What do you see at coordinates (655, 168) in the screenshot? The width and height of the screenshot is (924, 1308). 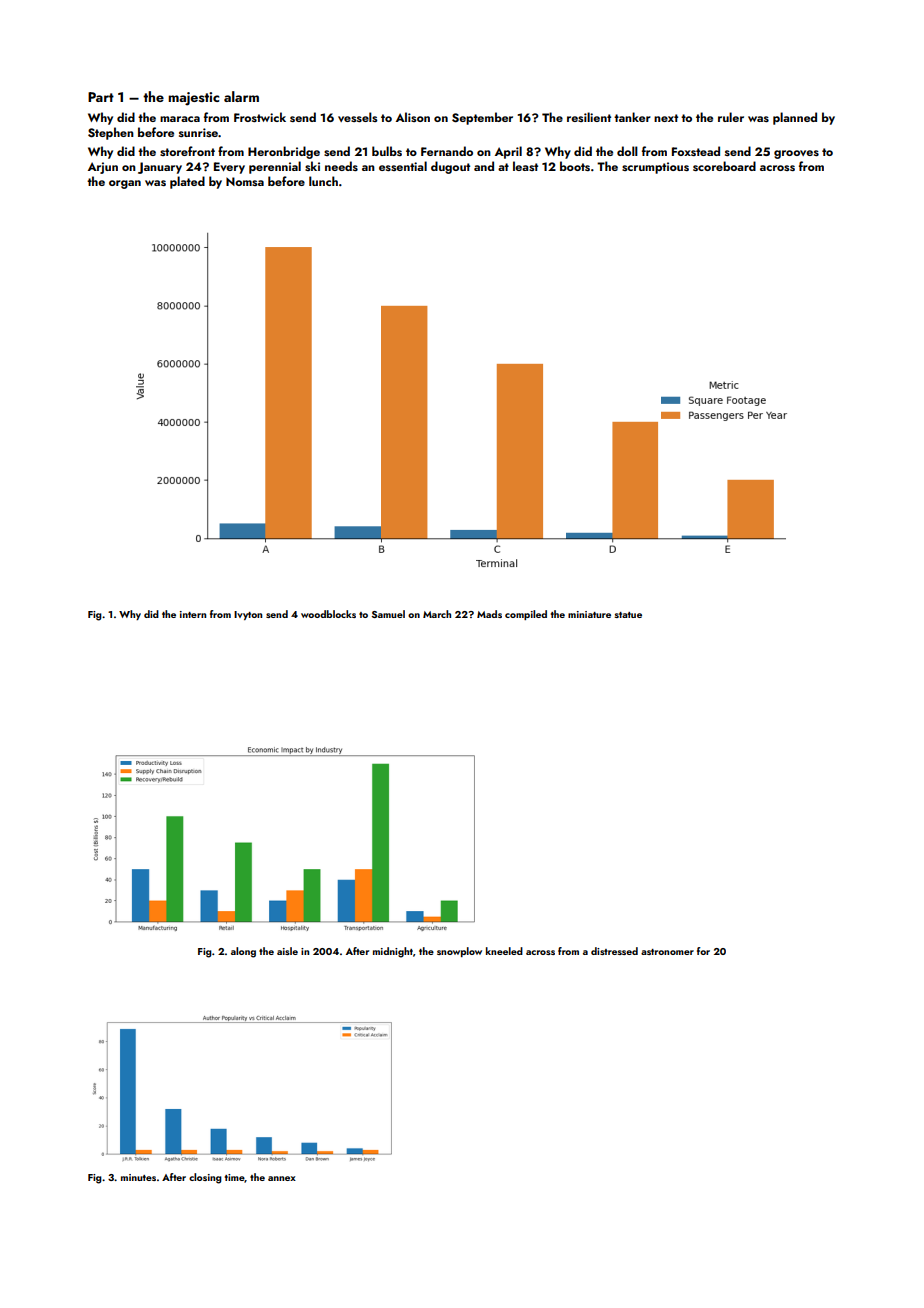 I see `scrumptious` at bounding box center [655, 168].
